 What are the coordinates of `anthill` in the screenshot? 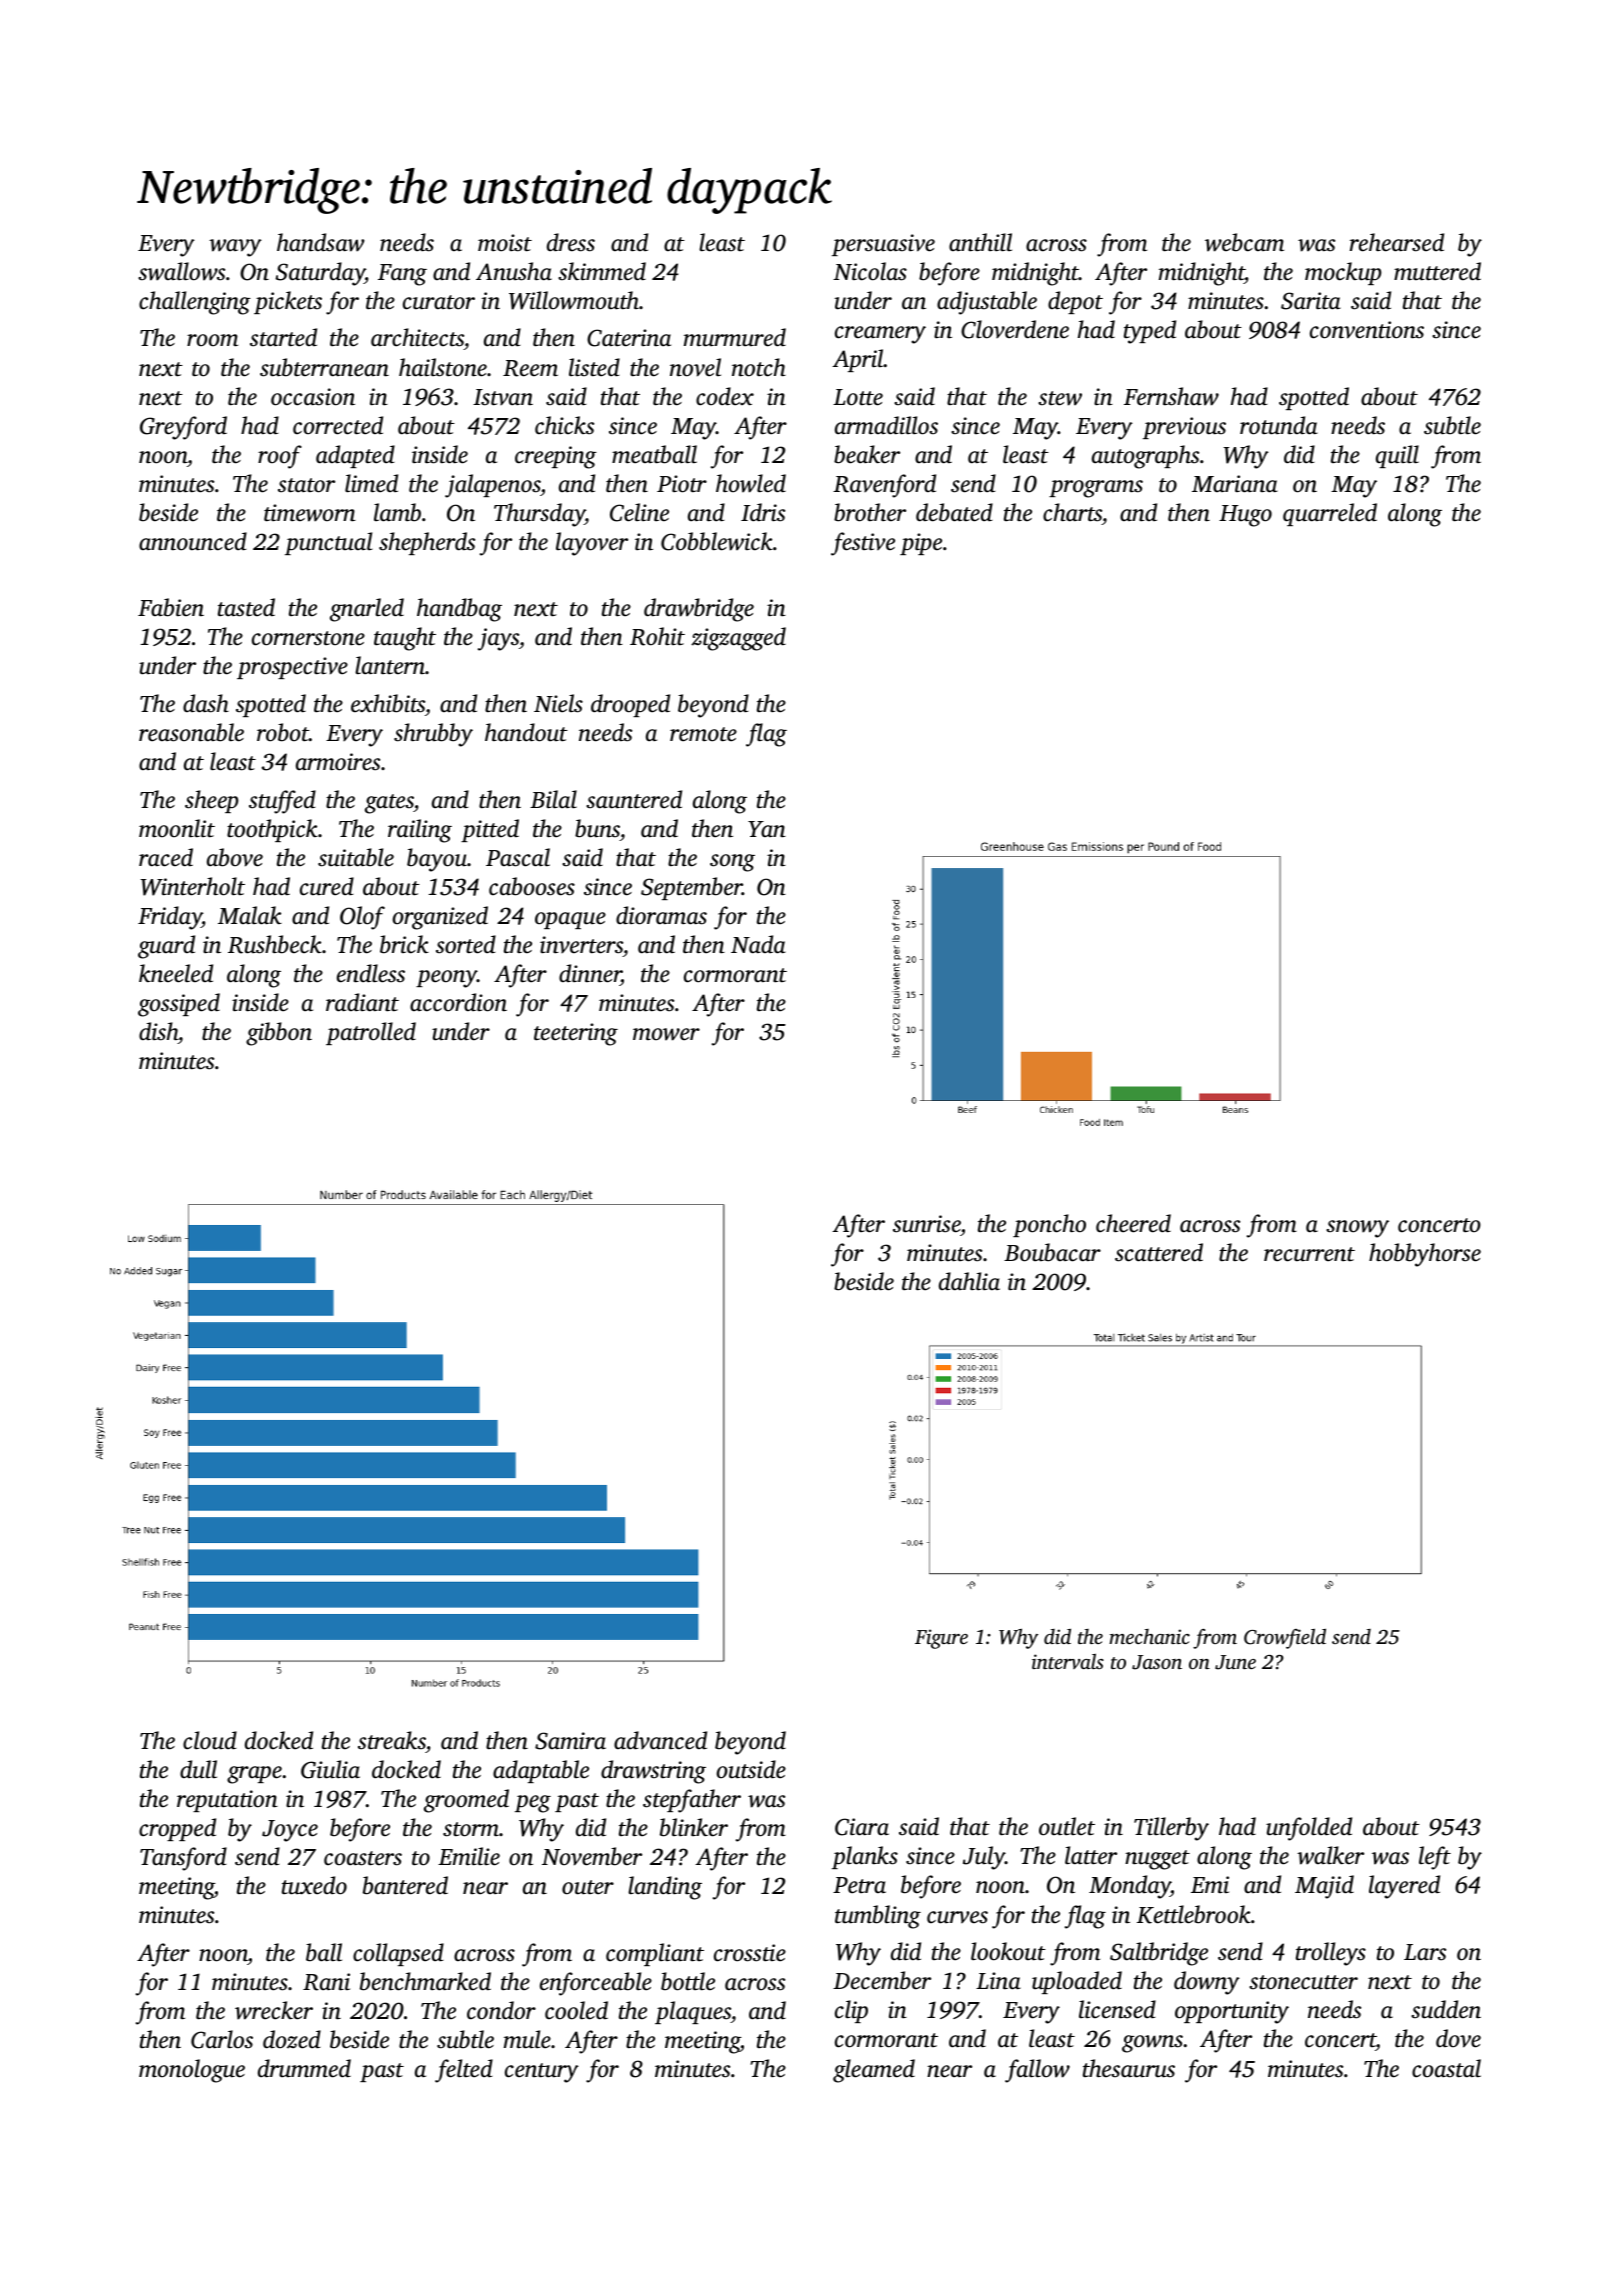 It's located at (980, 242).
